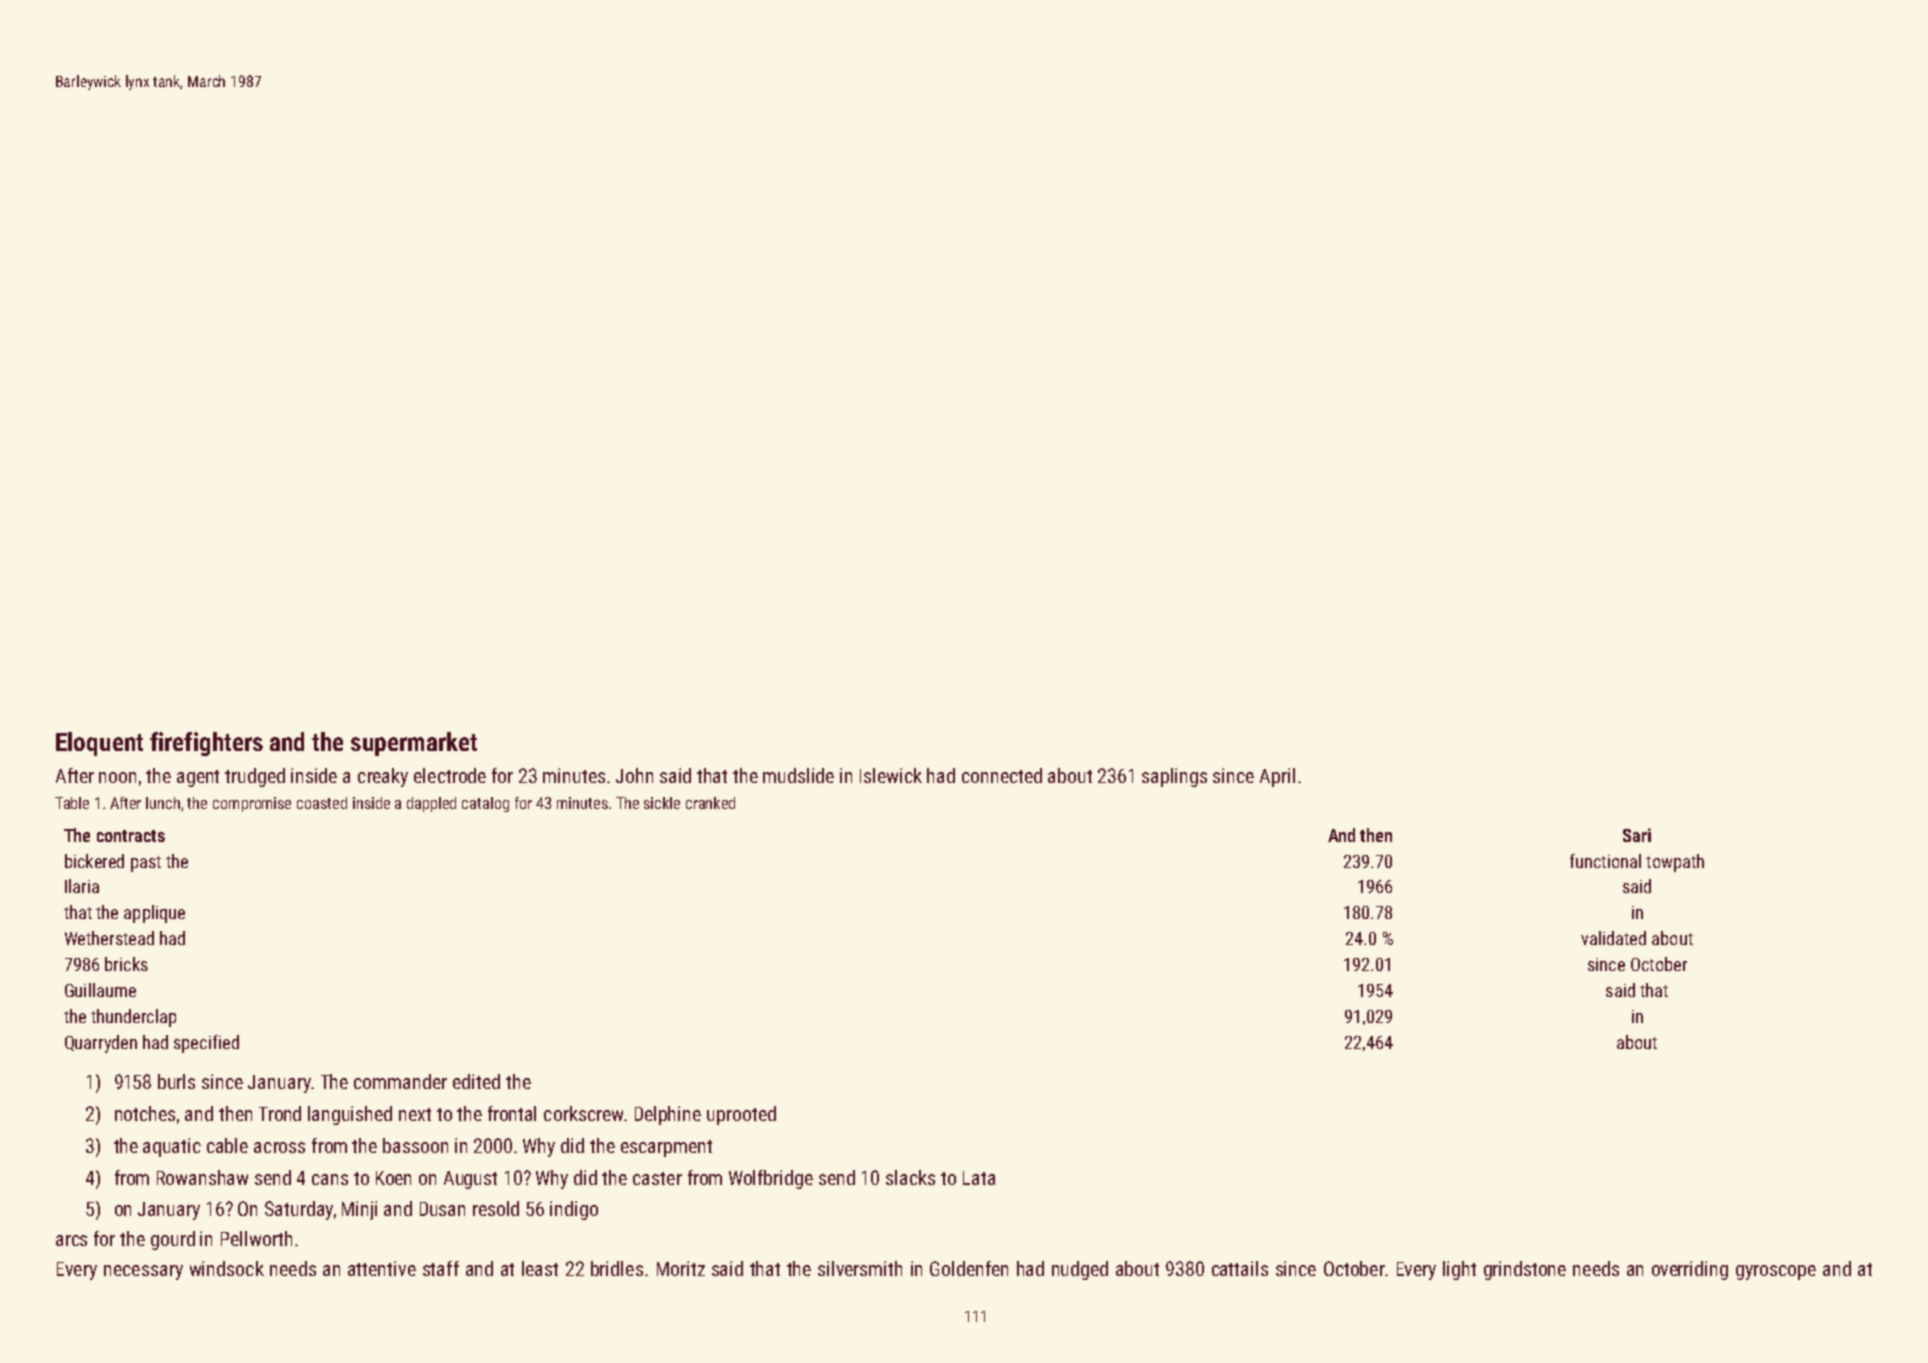  Describe the element at coordinates (143, 1272) in the page. I see `necessary` at that location.
